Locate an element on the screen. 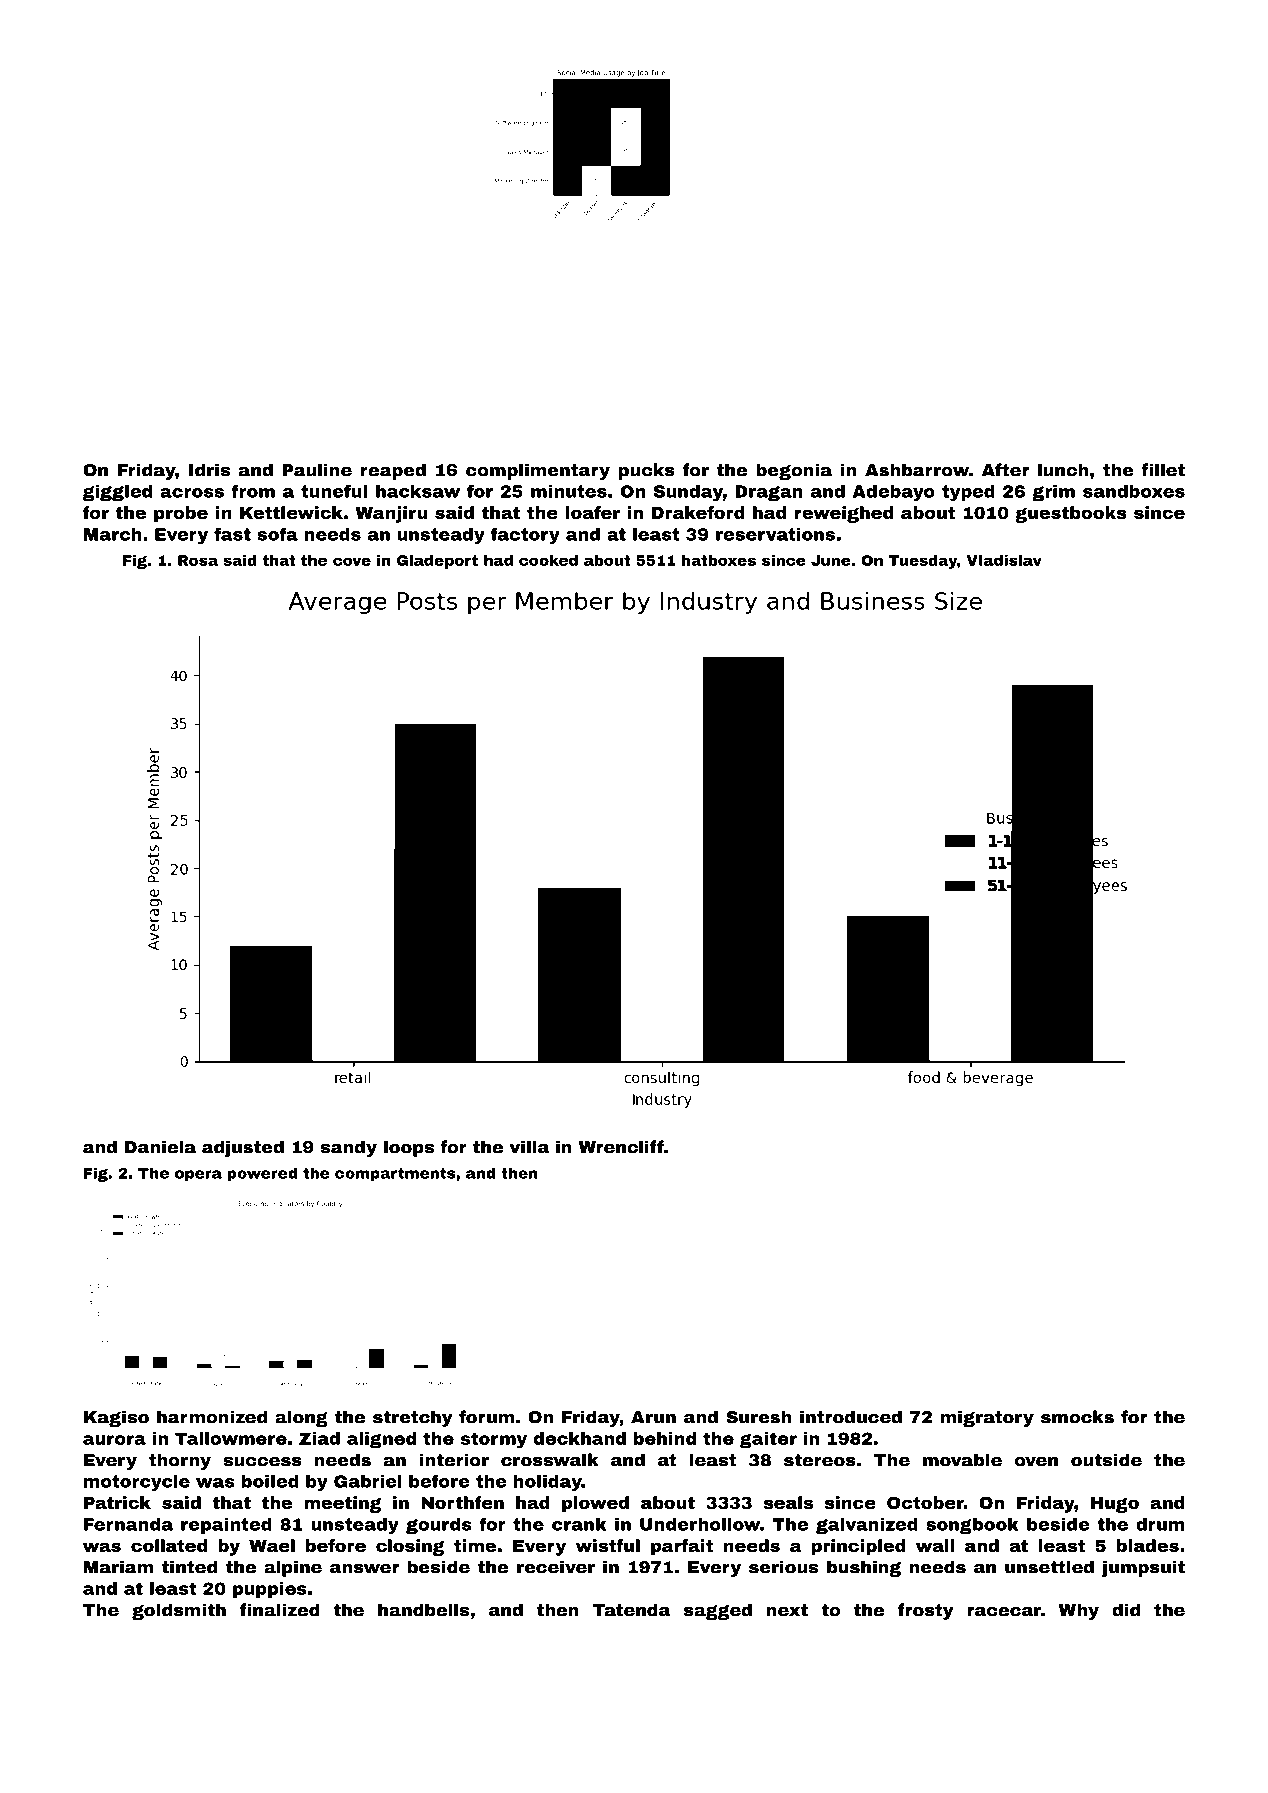  hatboxes is located at coordinates (719, 560).
